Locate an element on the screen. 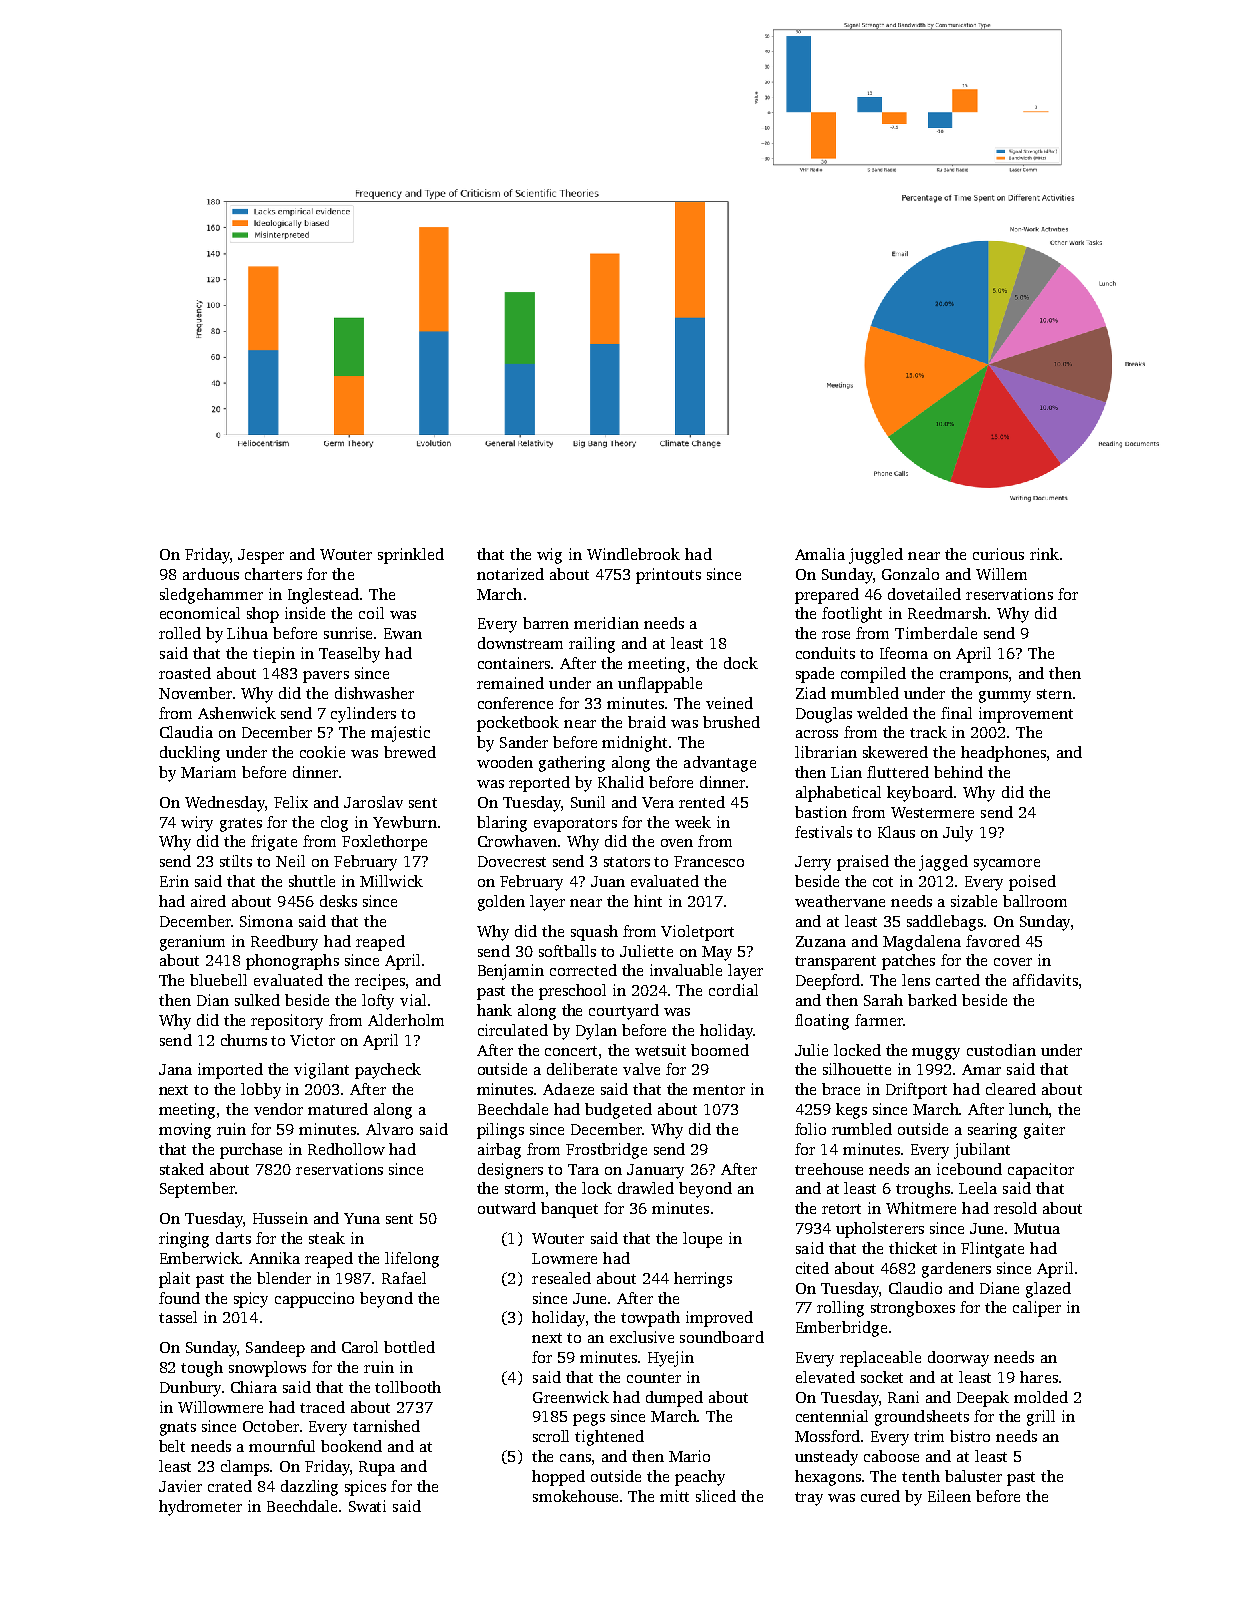  found is located at coordinates (179, 1298).
